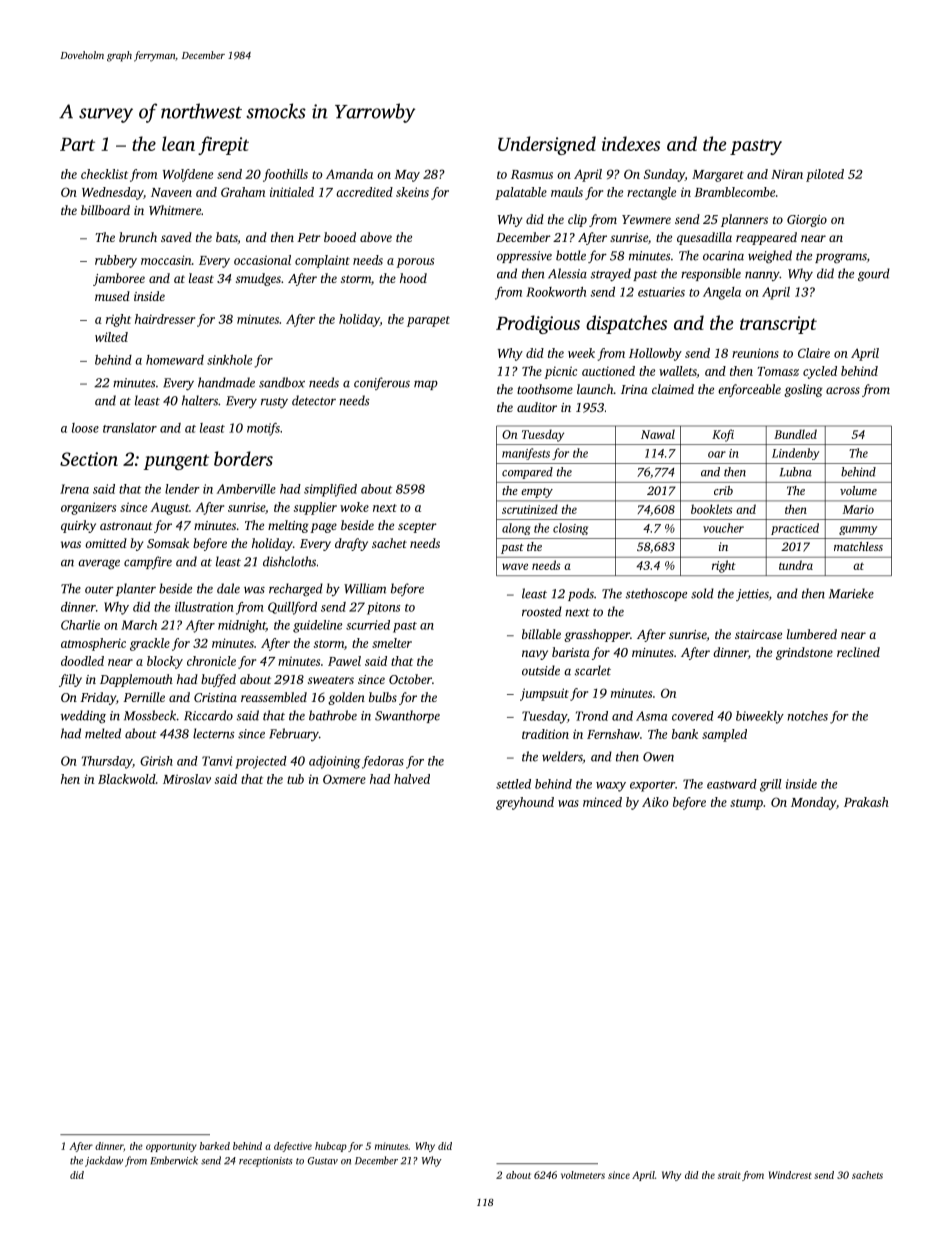  What do you see at coordinates (215, 1146) in the page?
I see `barked` at bounding box center [215, 1146].
